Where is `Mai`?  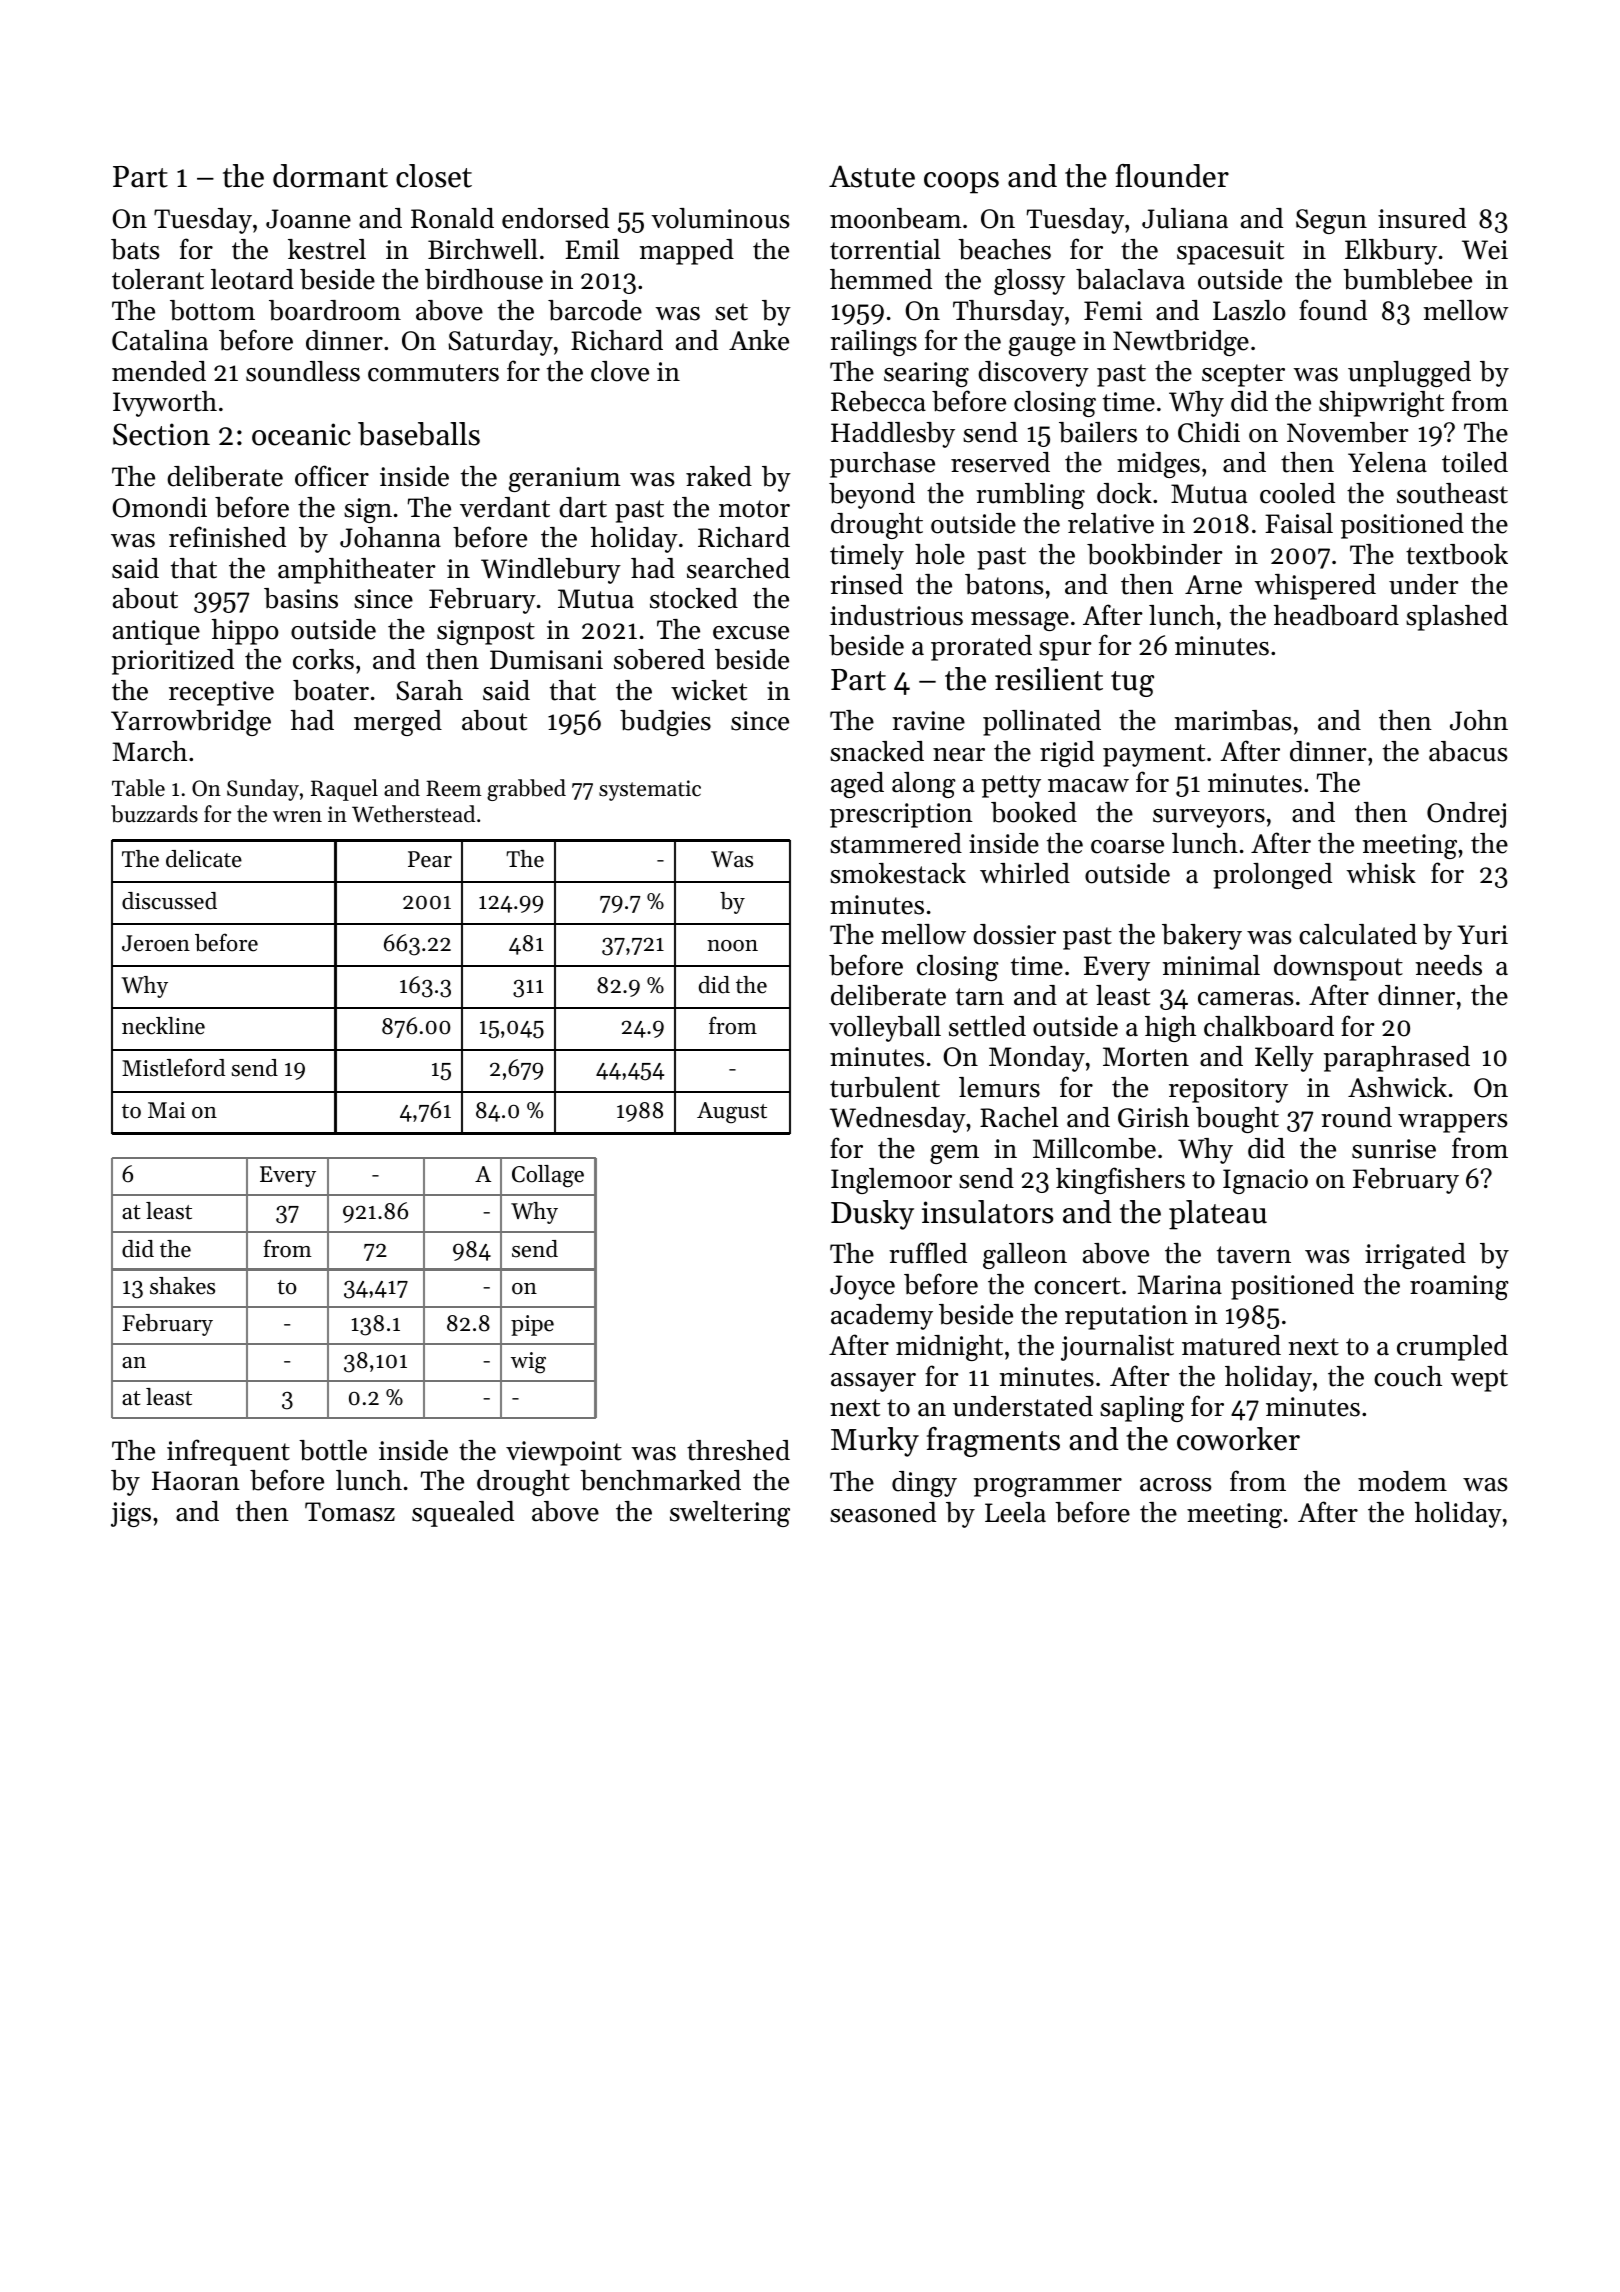
Mai is located at coordinates (167, 1110).
